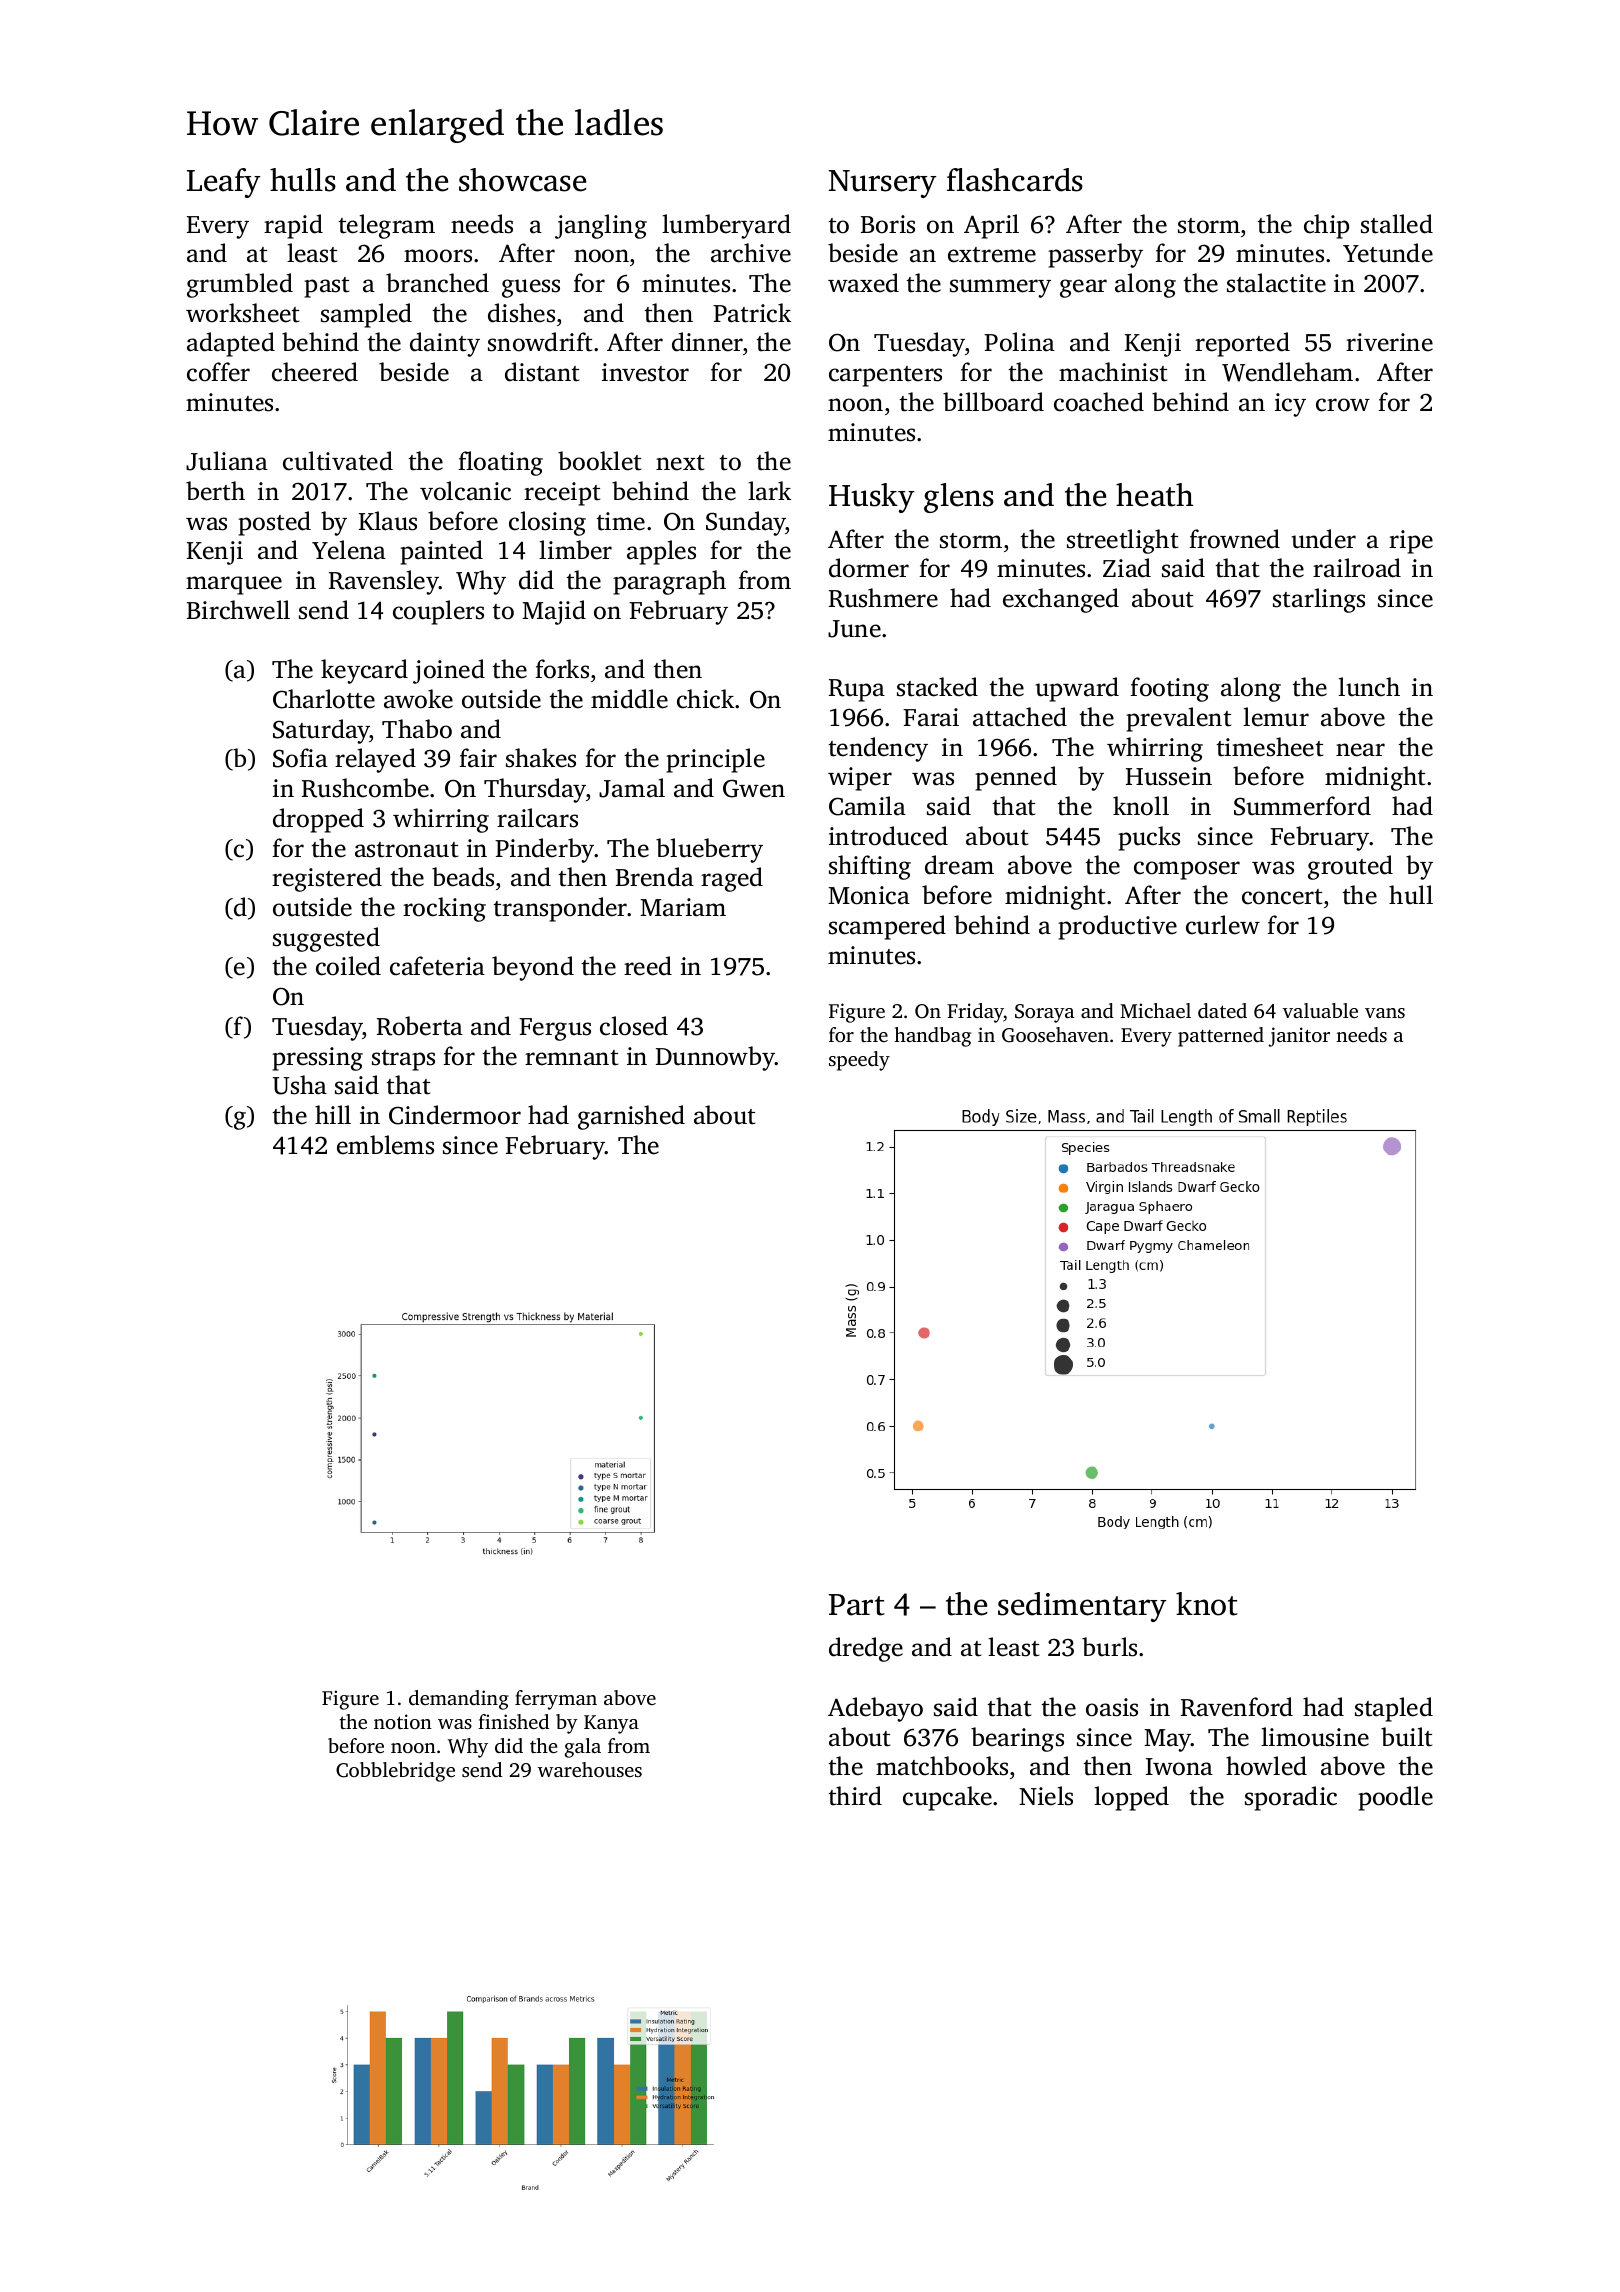  What do you see at coordinates (885, 376) in the screenshot?
I see `carpenters` at bounding box center [885, 376].
